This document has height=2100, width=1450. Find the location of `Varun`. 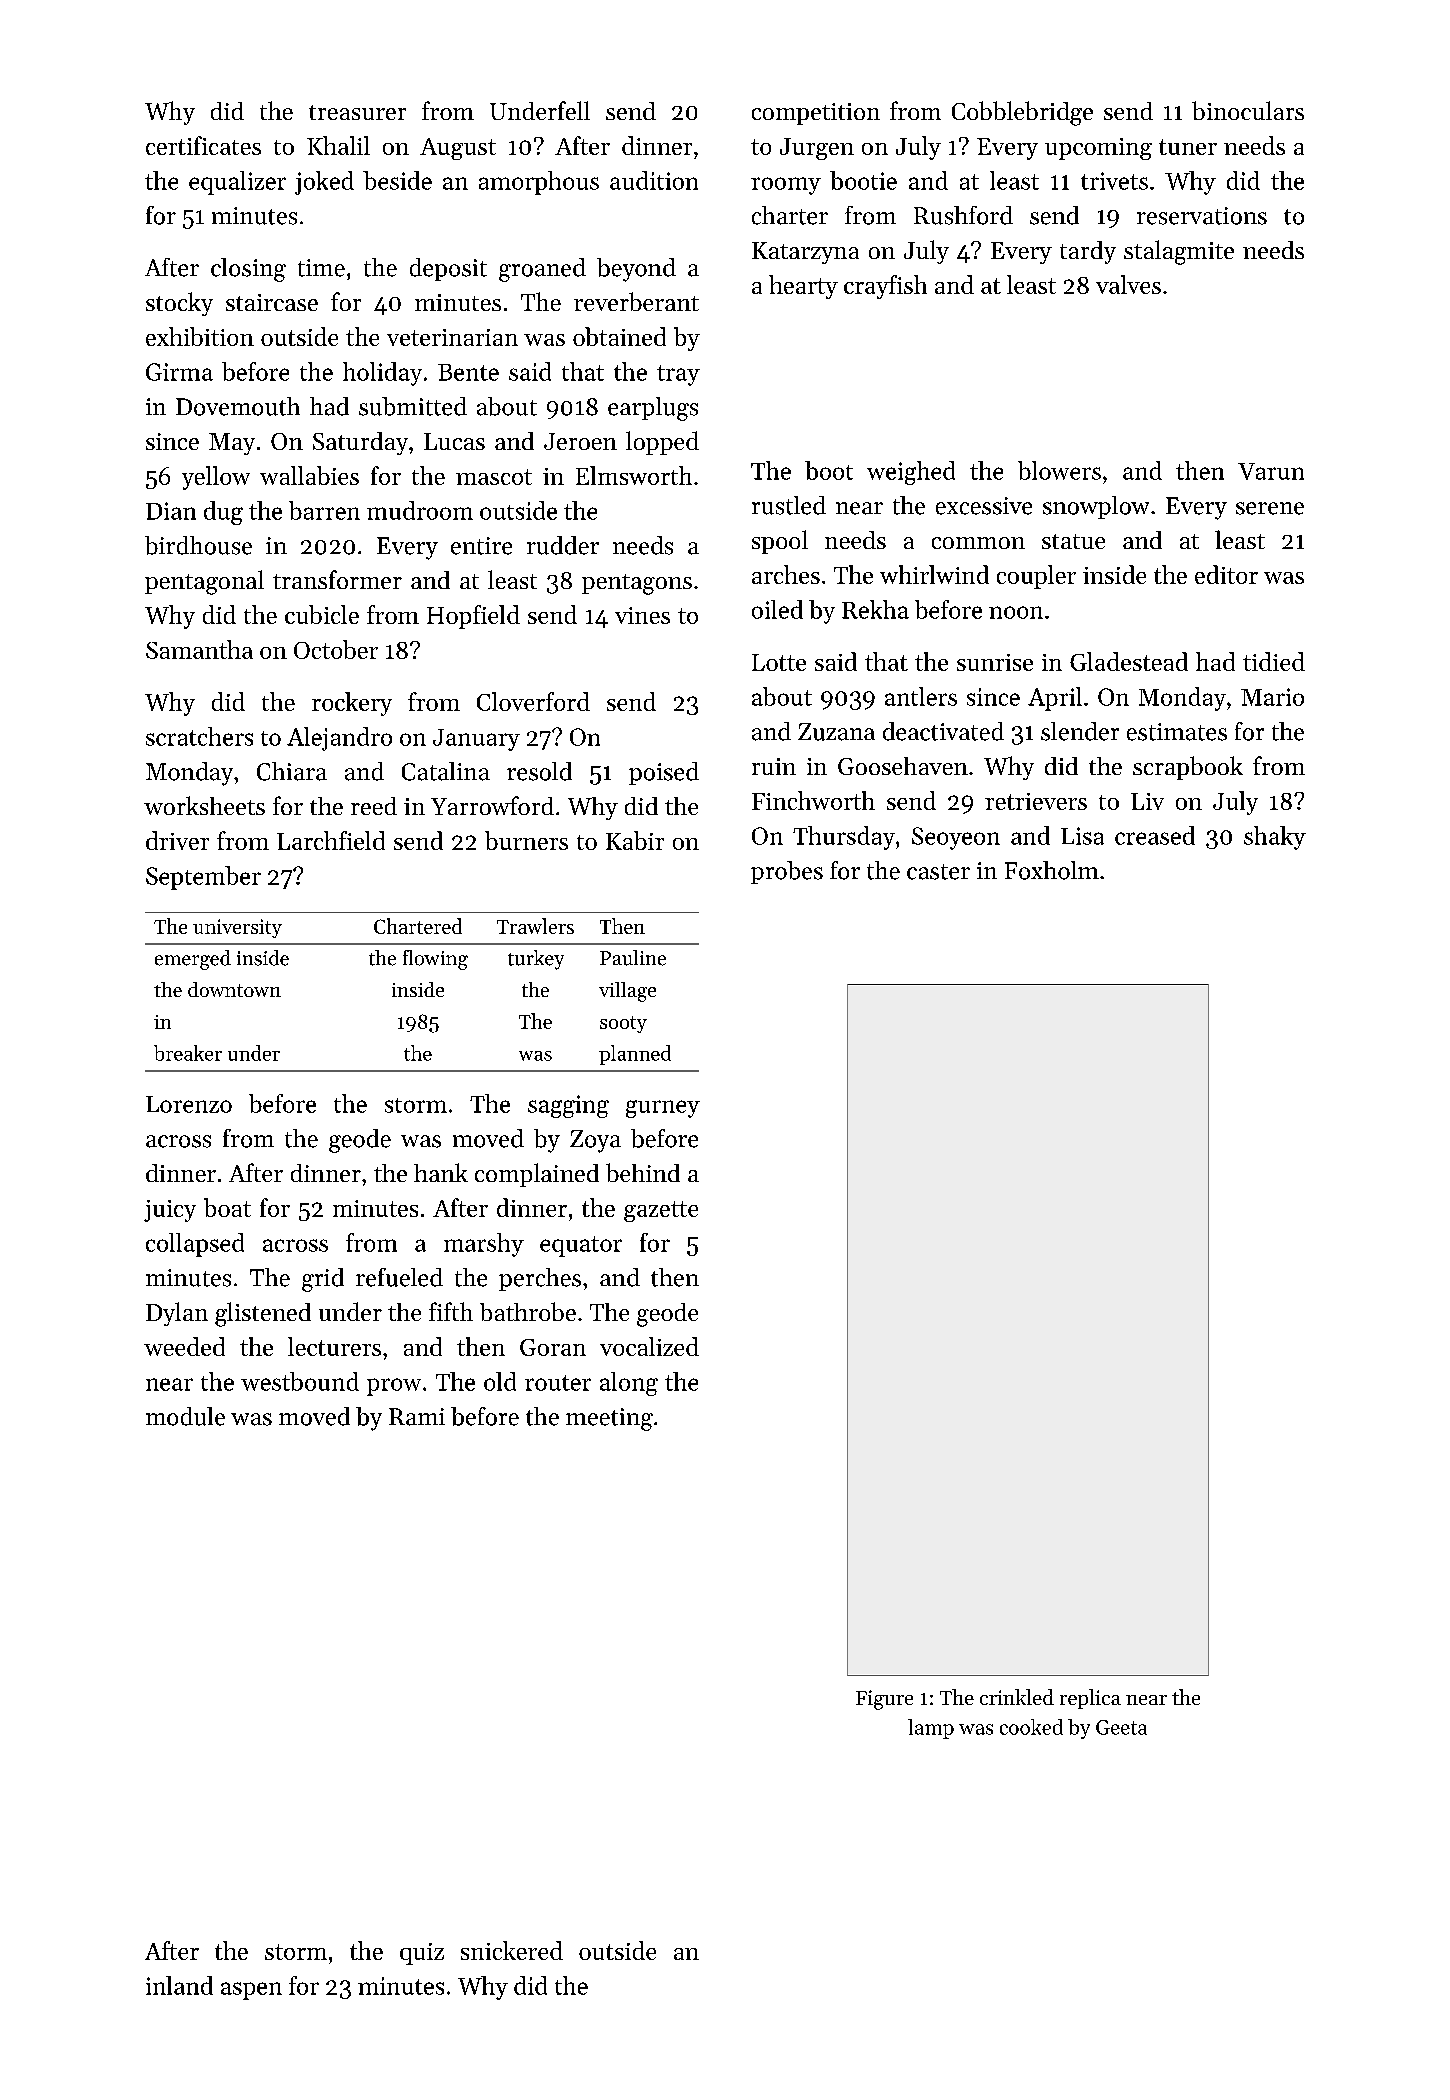

Varun is located at coordinates (1271, 471).
